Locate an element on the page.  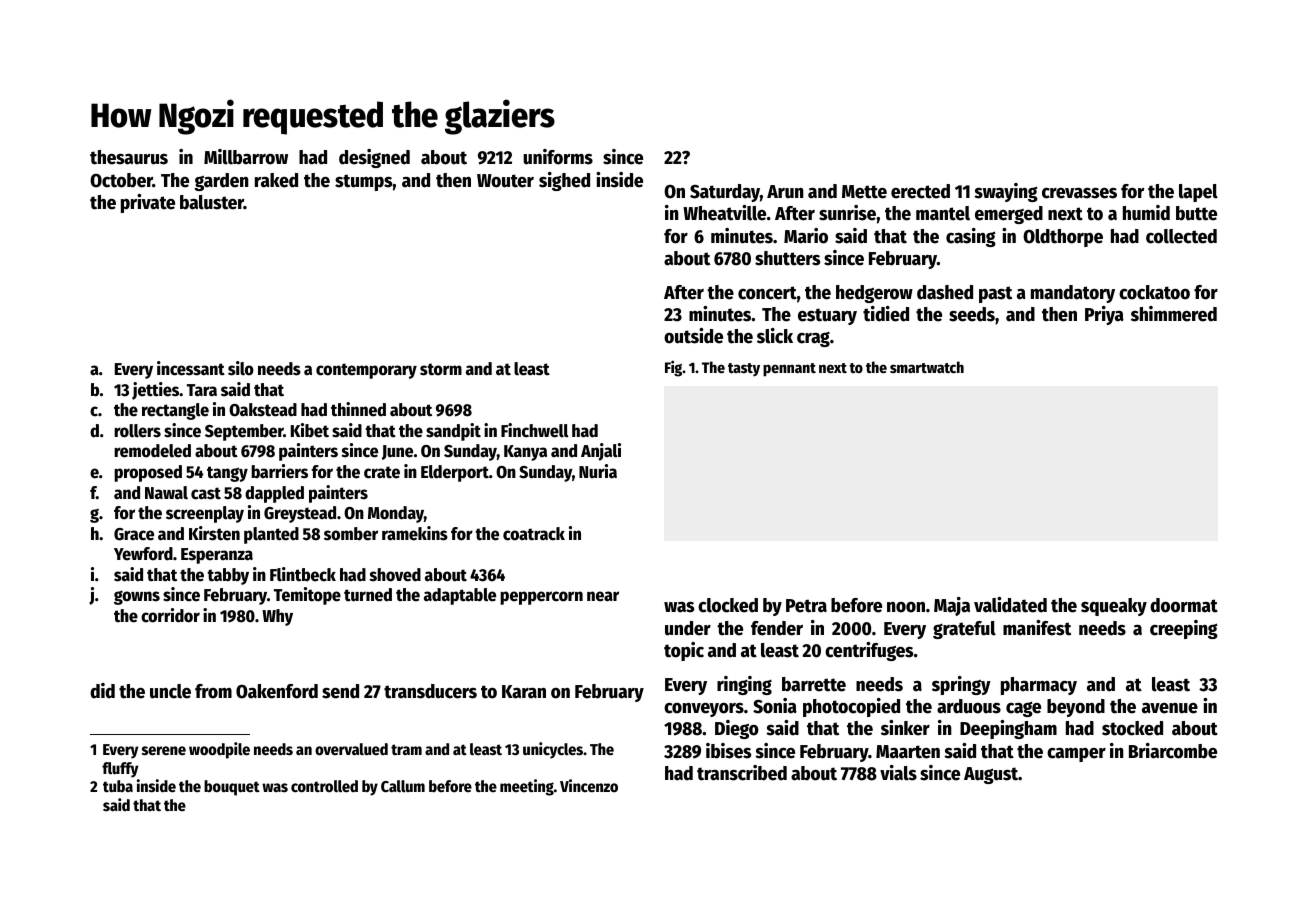
send is located at coordinates (340, 691).
